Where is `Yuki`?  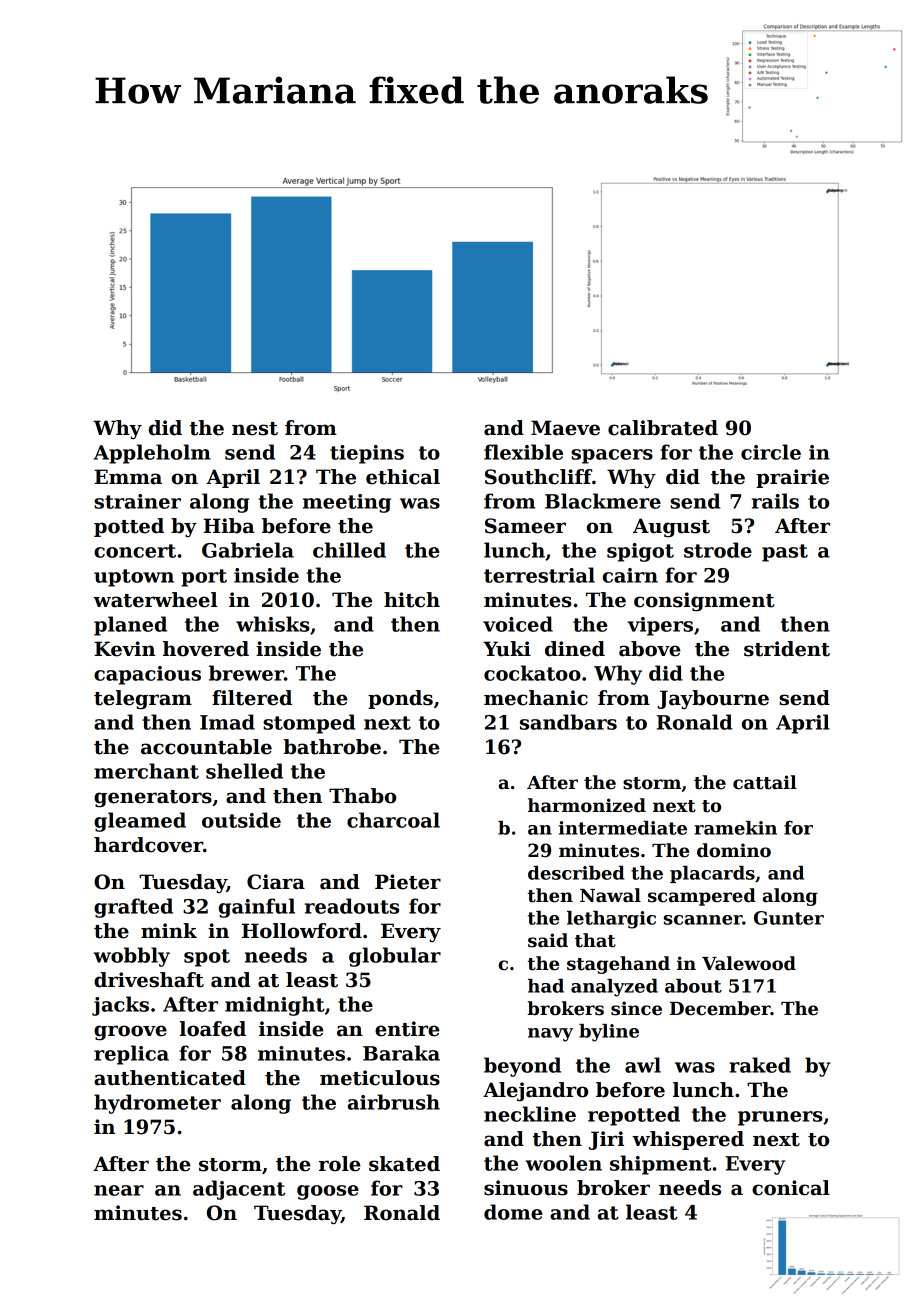 Yuki is located at coordinates (507, 649).
